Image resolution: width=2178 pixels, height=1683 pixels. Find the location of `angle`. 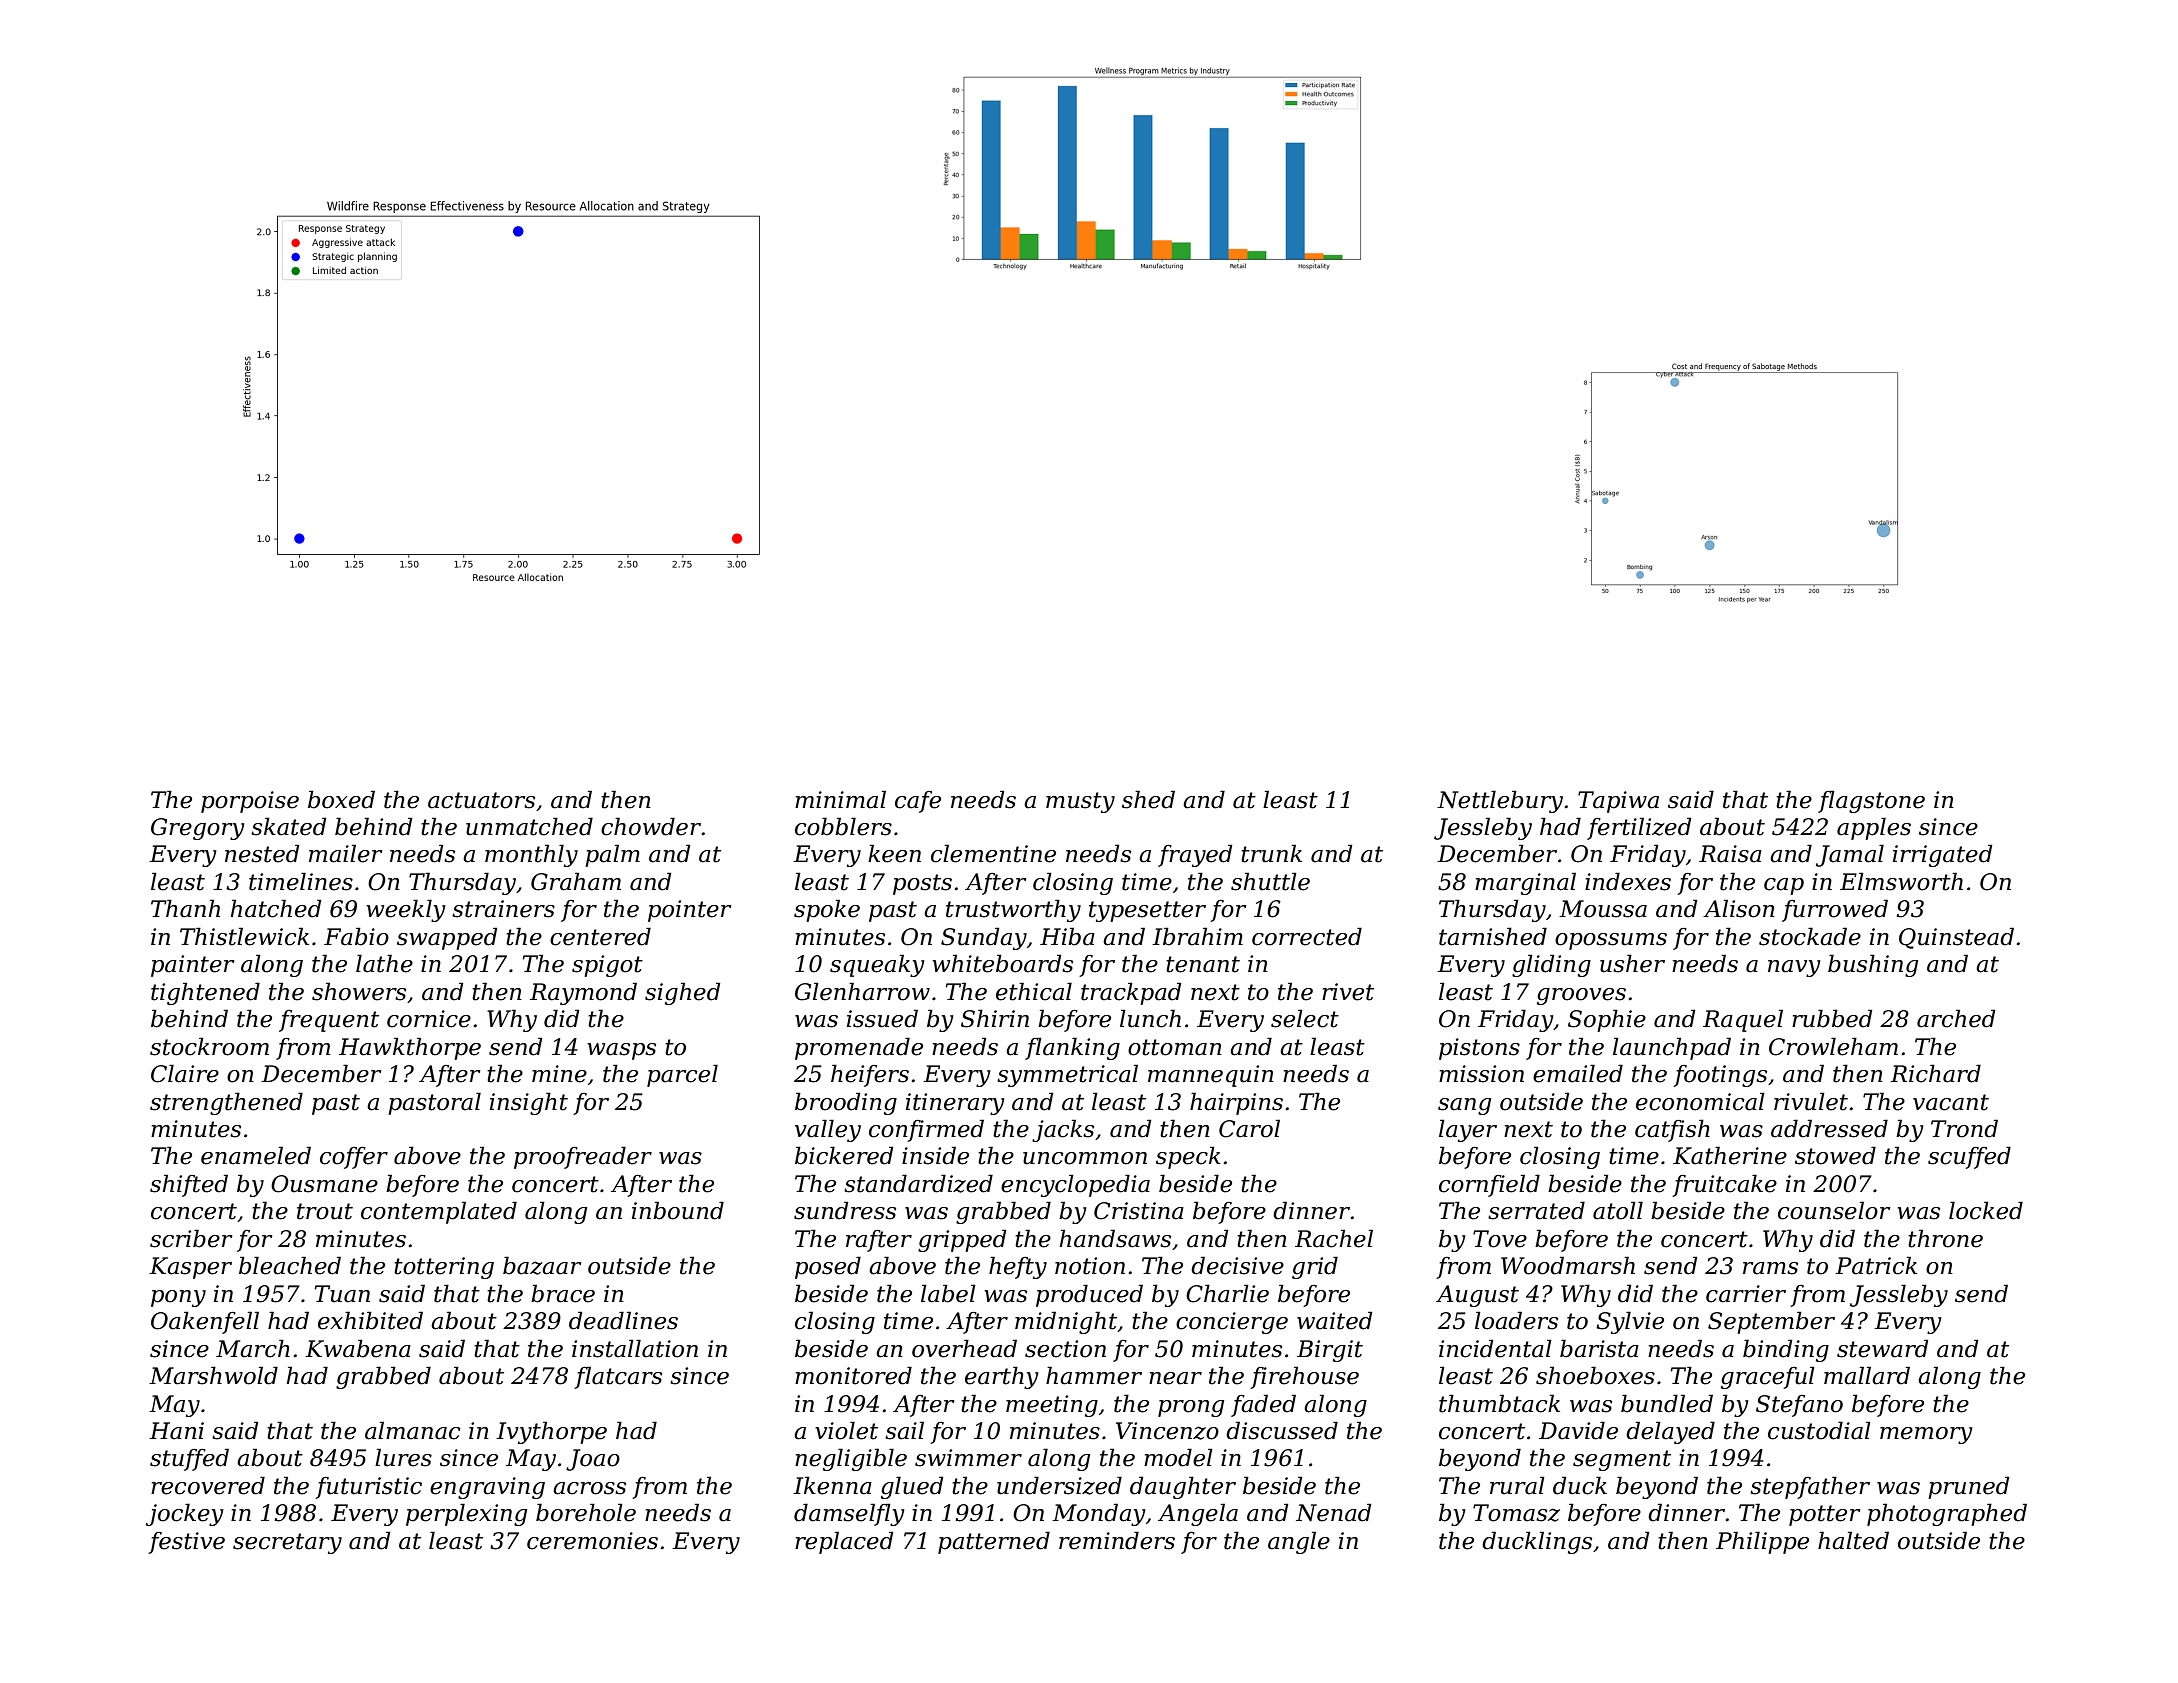

angle is located at coordinates (1299, 1542).
